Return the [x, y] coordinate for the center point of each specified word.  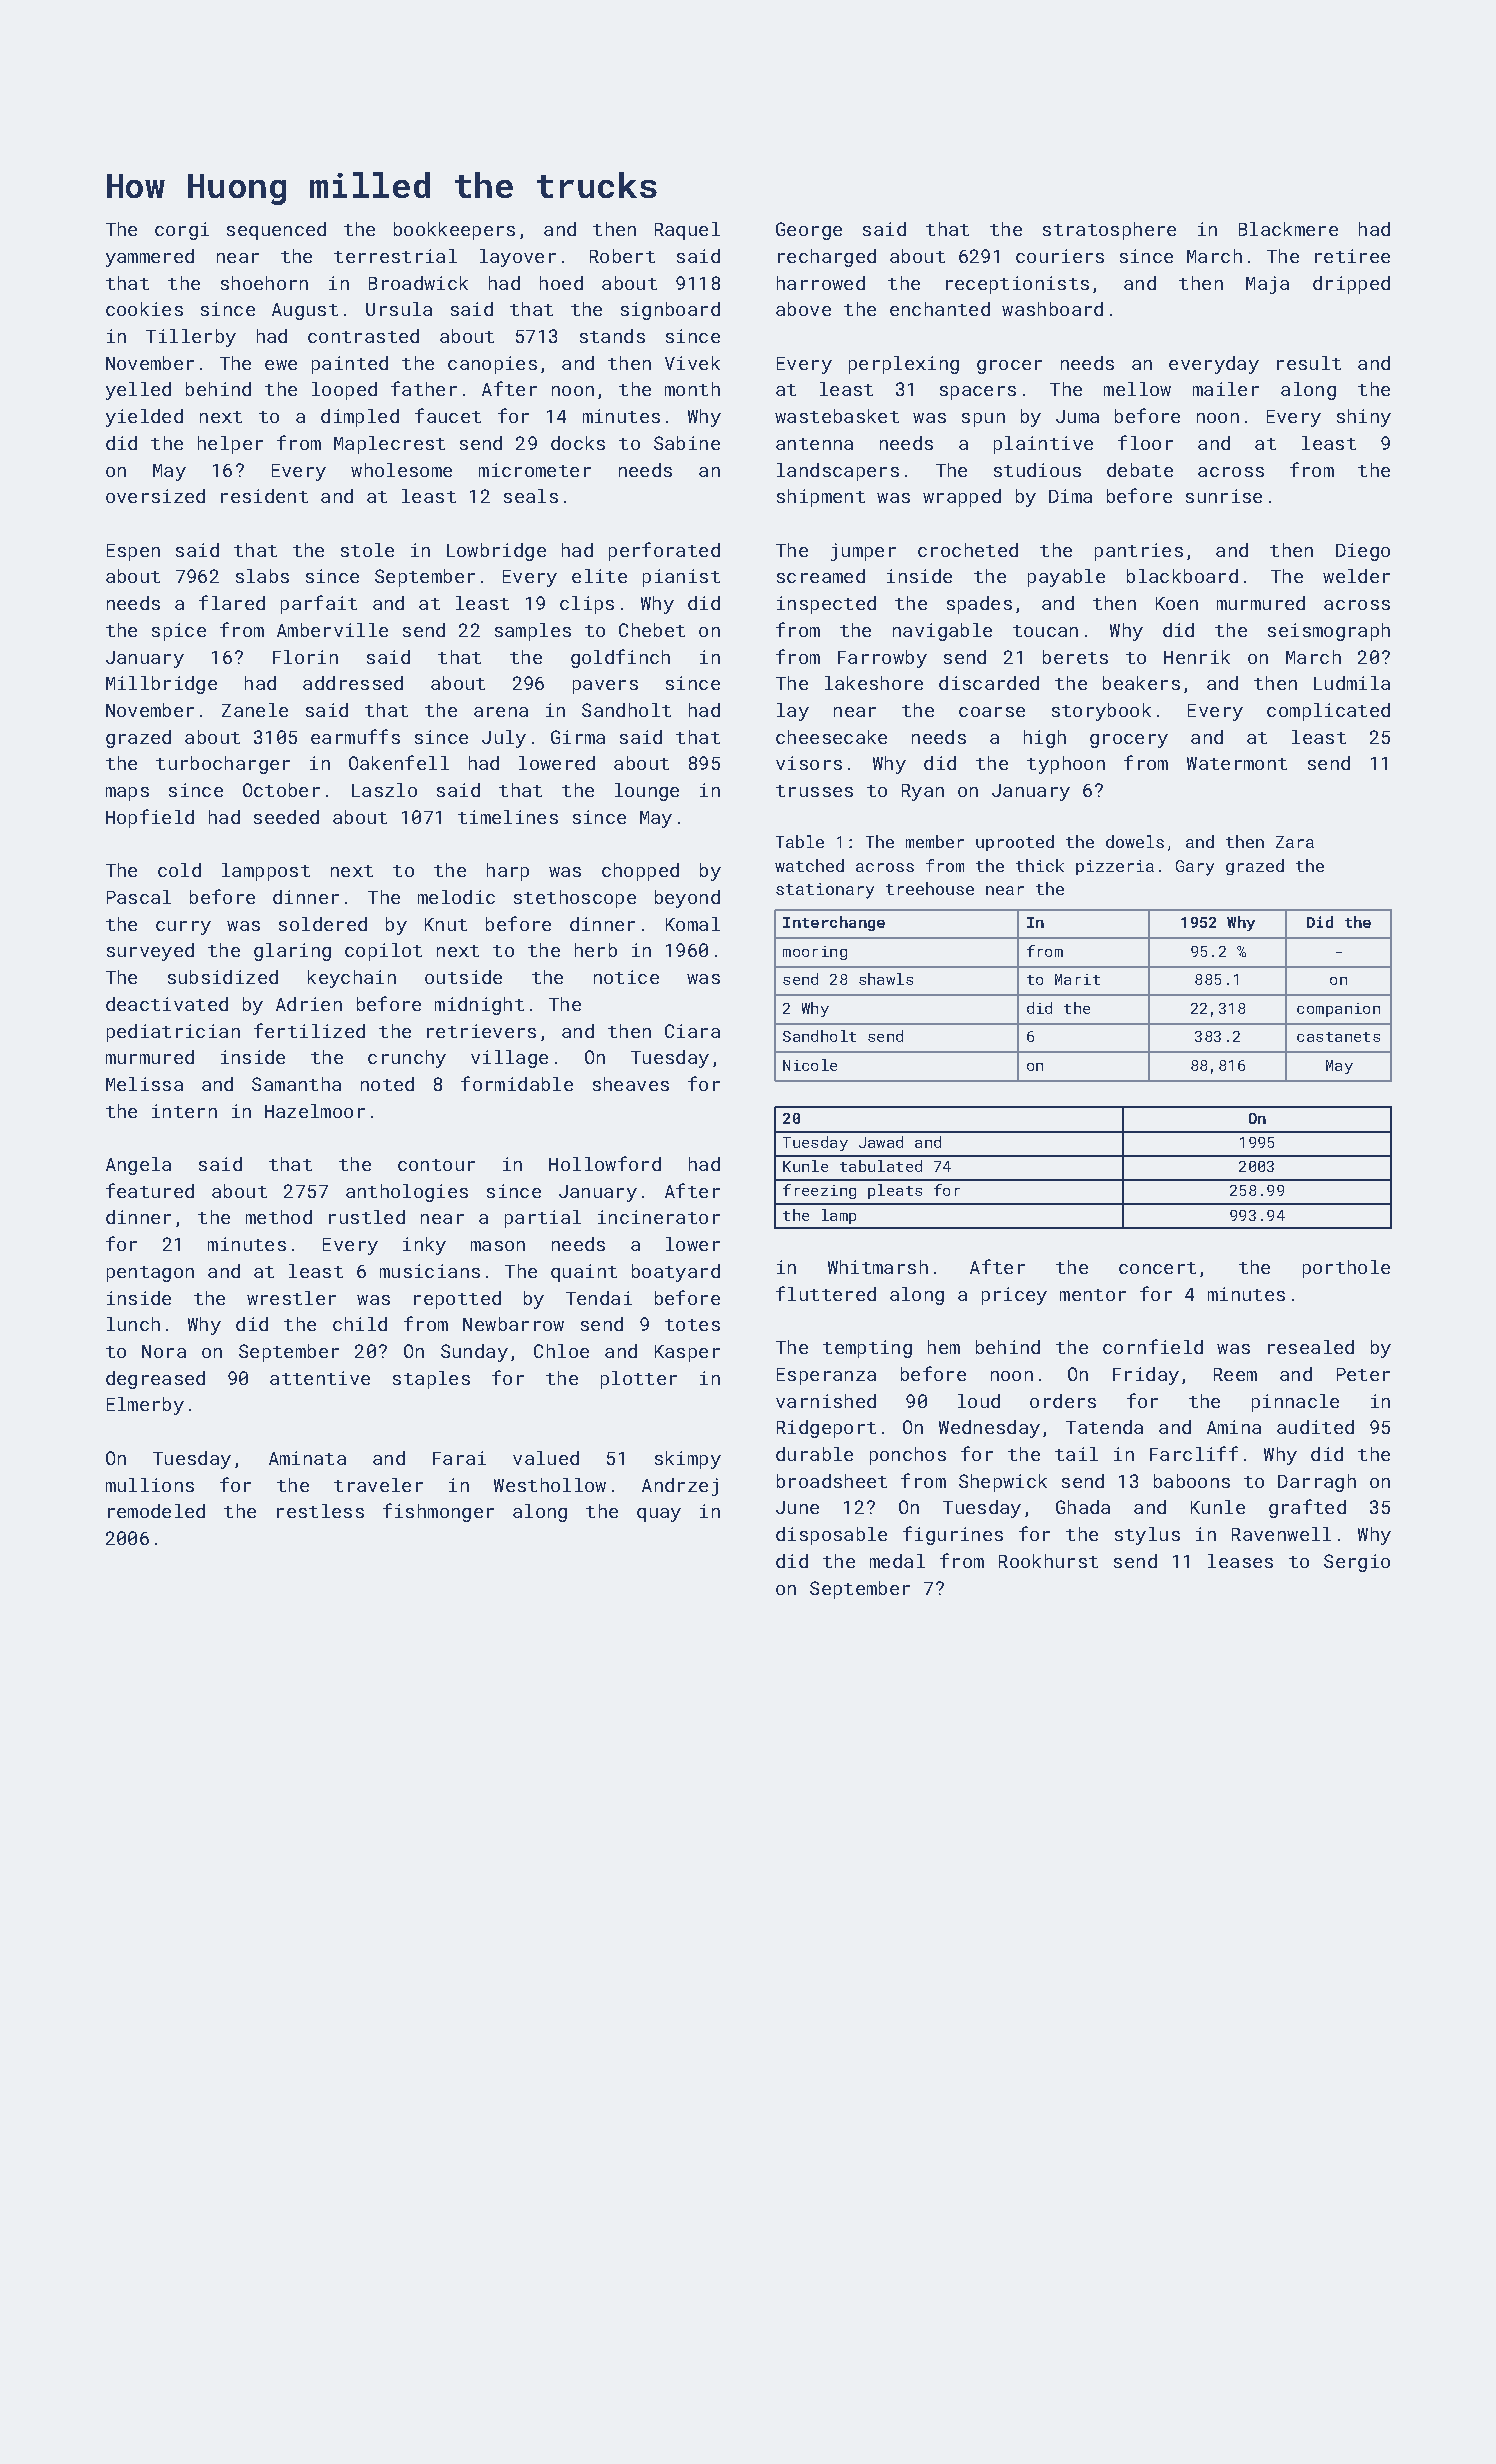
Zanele [255, 710]
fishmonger [438, 1512]
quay [659, 1515]
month [692, 389]
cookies [144, 309]
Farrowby [882, 659]
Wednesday [989, 1429]
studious [1037, 470]
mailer [1226, 389]
